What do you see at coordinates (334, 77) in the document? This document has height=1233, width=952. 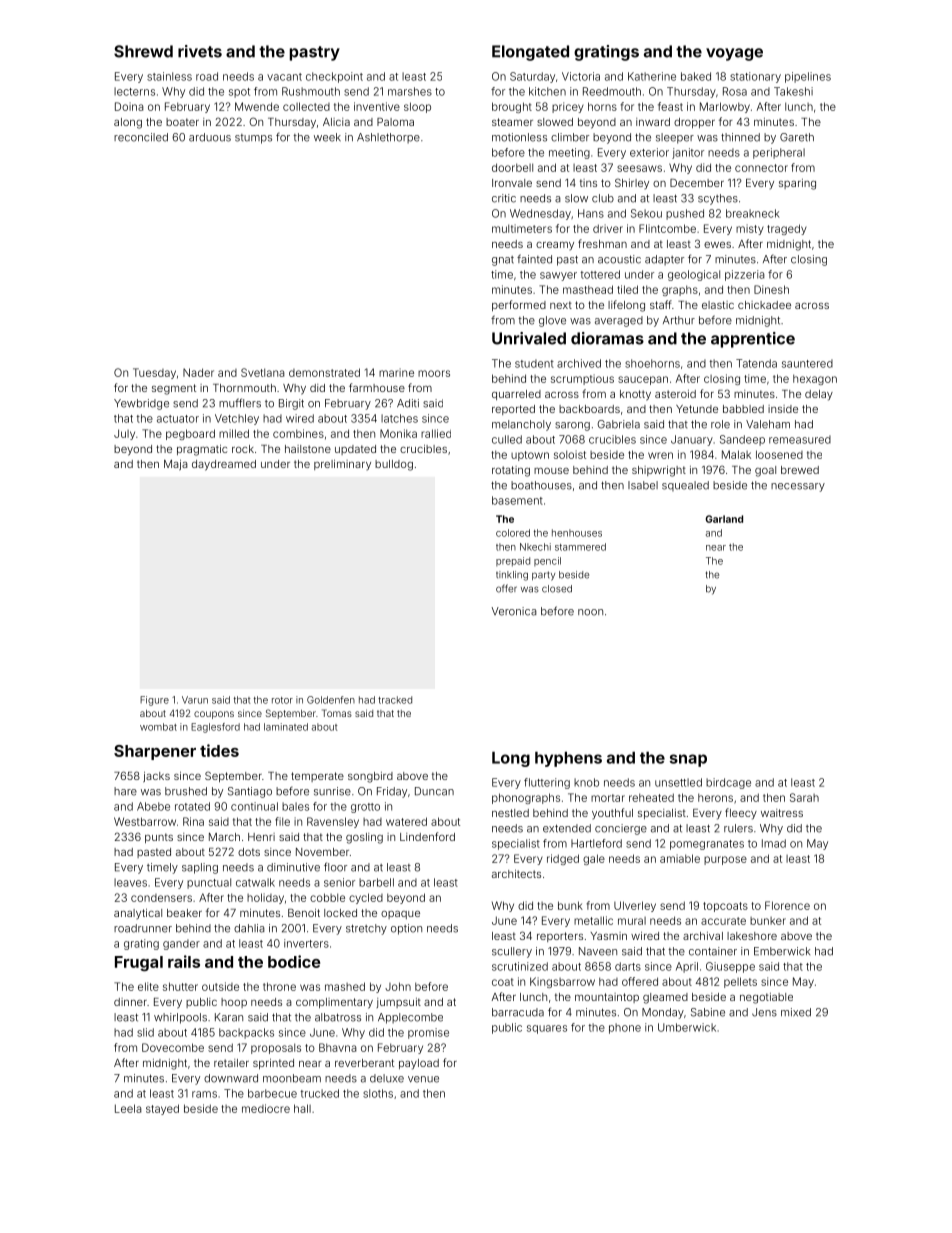 I see `checkpoint` at bounding box center [334, 77].
